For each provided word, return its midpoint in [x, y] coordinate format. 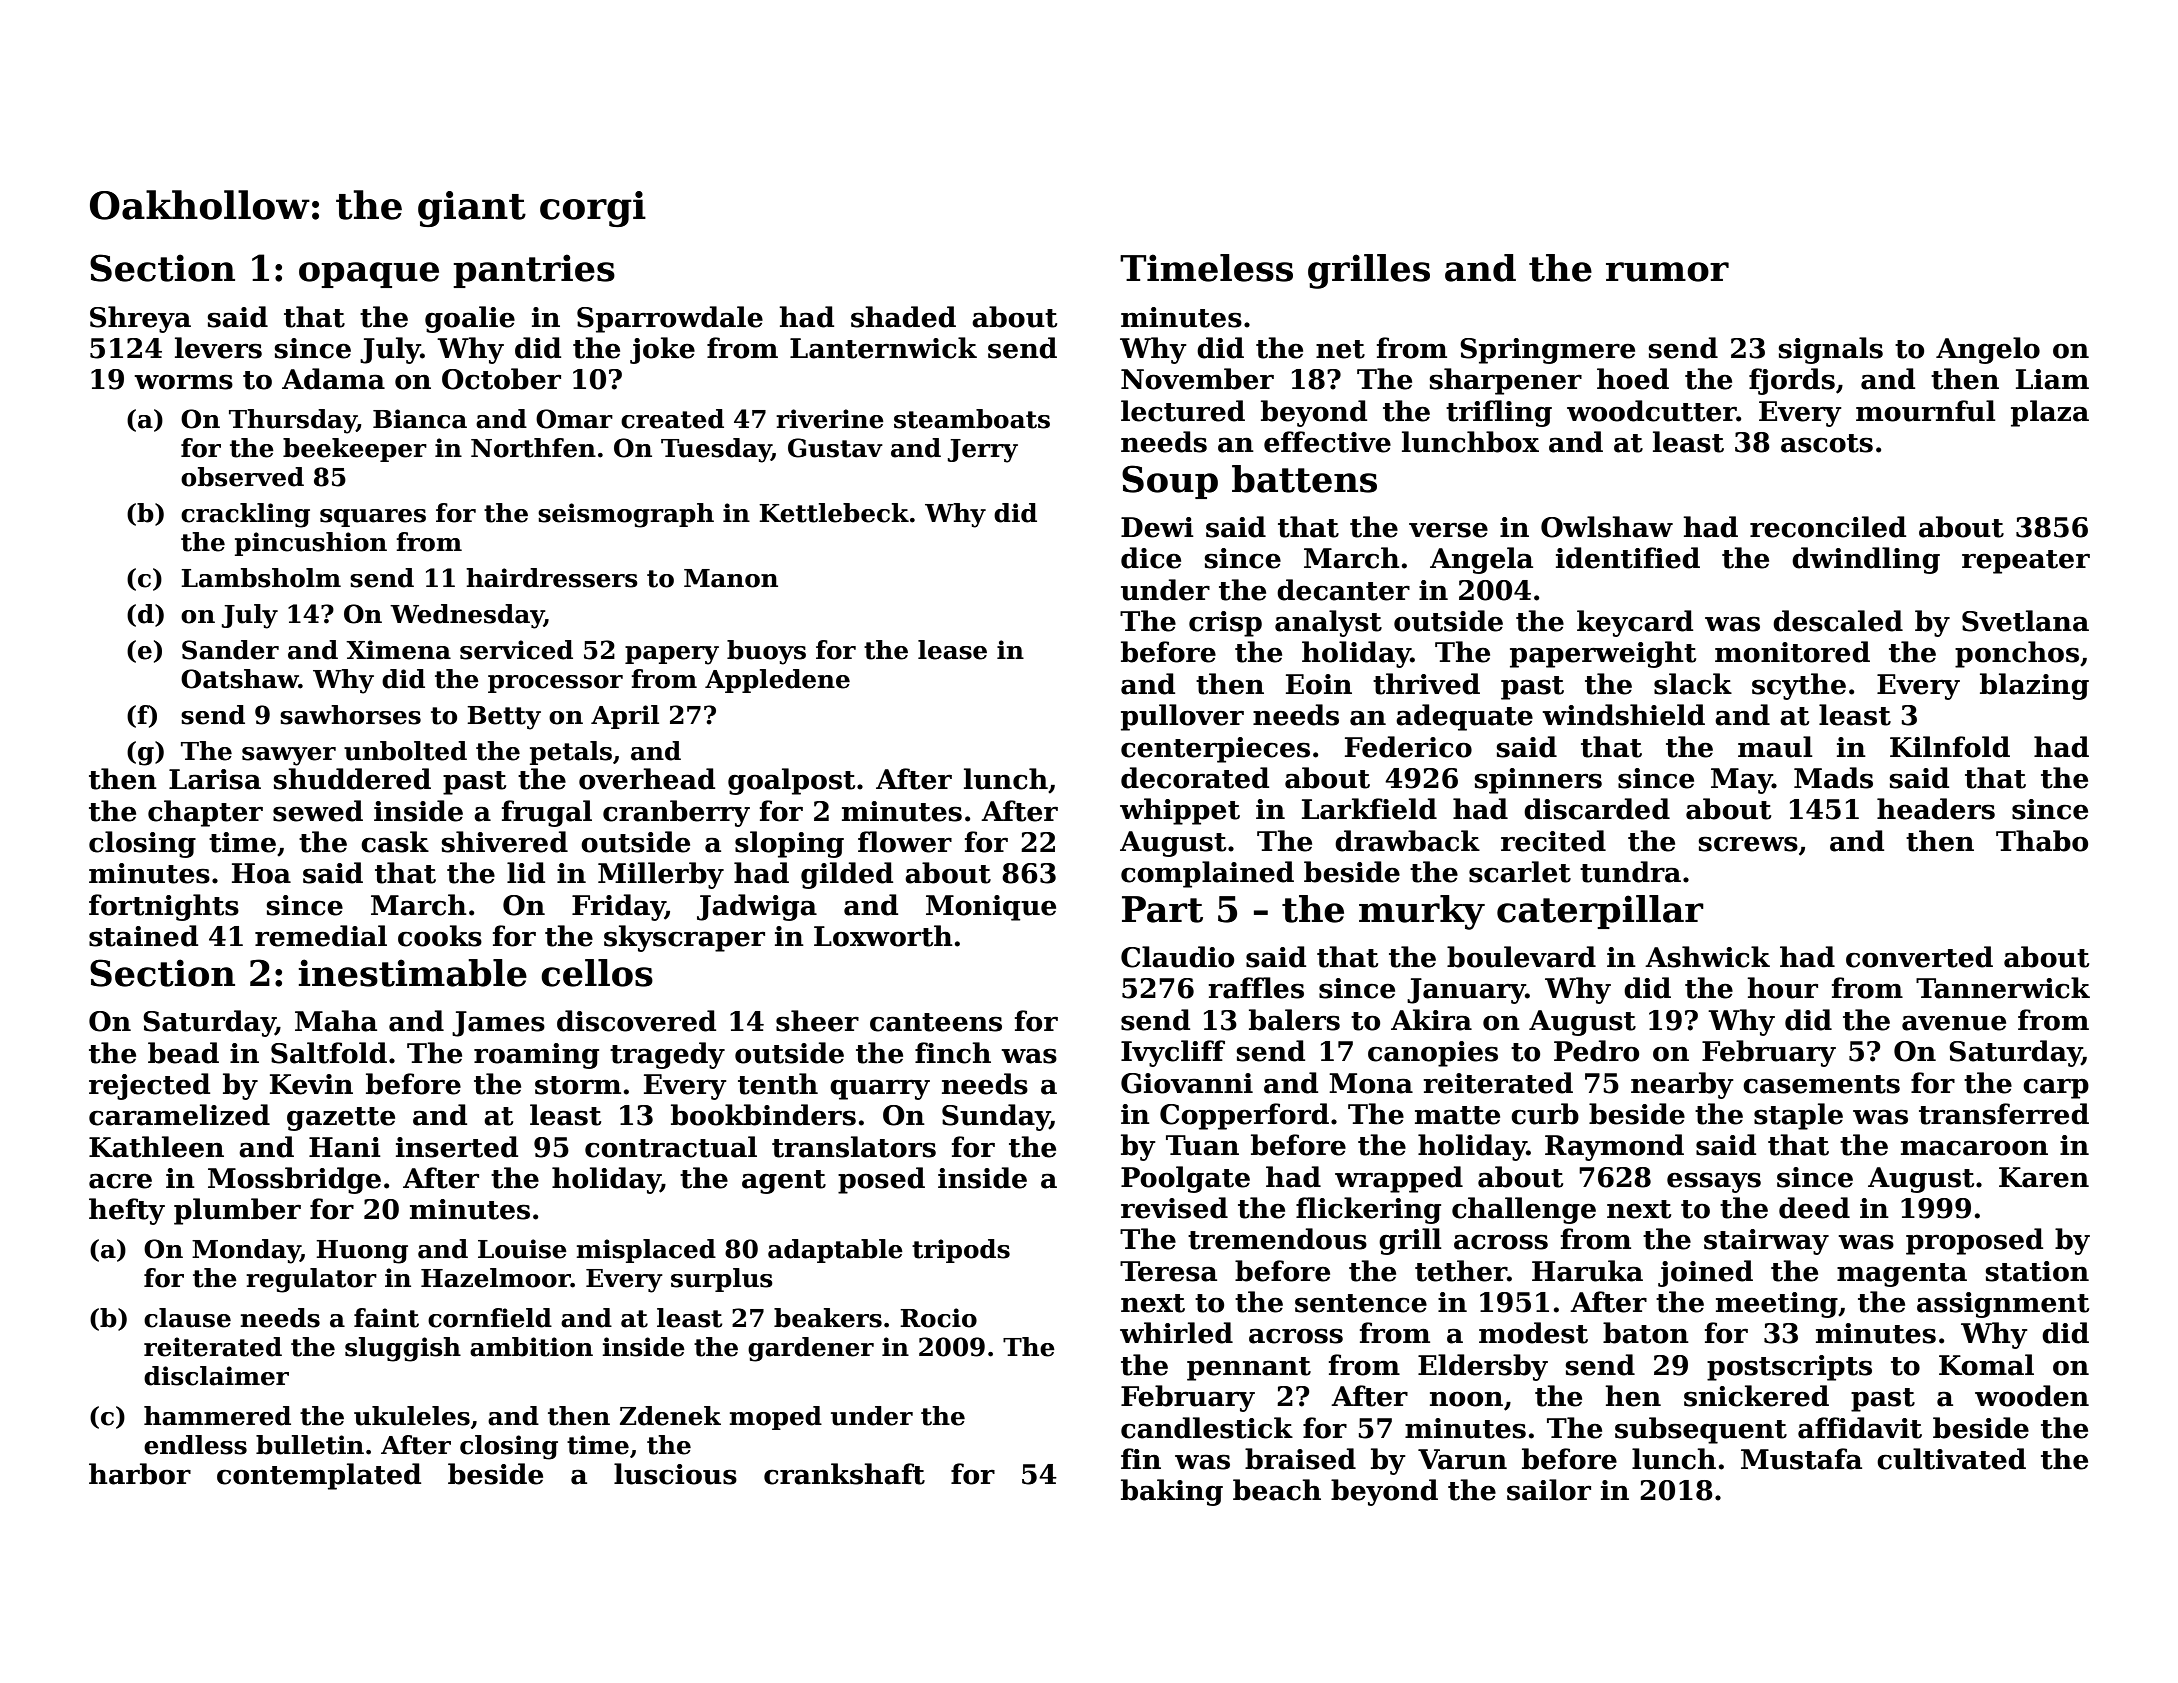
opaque [369, 275]
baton [1646, 1333]
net [1340, 349]
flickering [1368, 1210]
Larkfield [1369, 809]
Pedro [1596, 1051]
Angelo [1988, 350]
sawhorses [350, 715]
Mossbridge [294, 1180]
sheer [817, 1021]
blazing [2034, 686]
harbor [140, 1474]
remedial [321, 936]
